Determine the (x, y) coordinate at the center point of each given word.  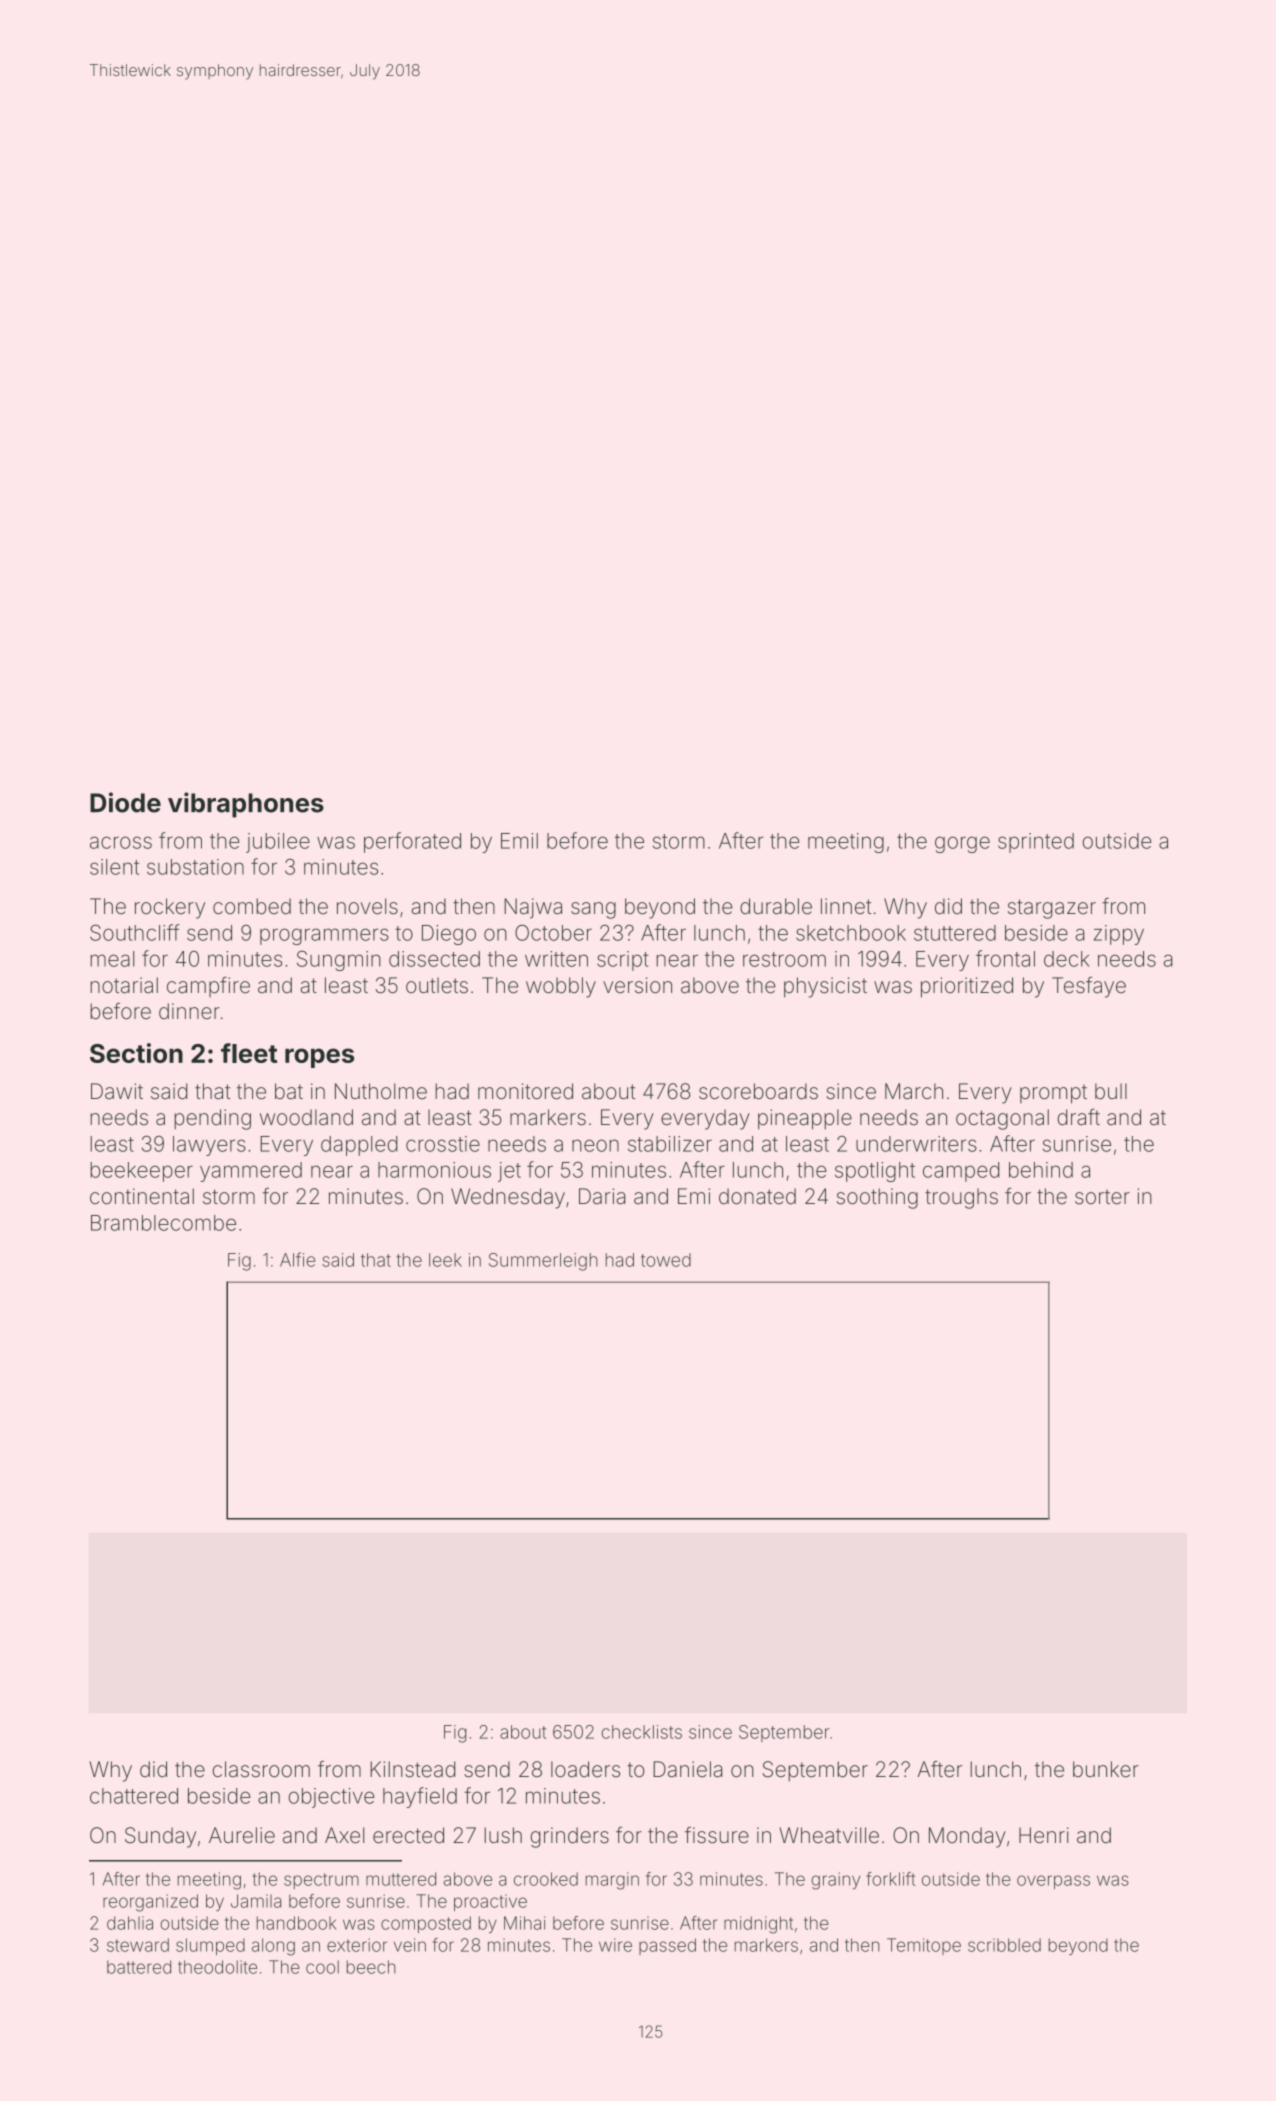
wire (615, 1945)
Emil (519, 841)
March (914, 1091)
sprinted (1036, 843)
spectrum (321, 1881)
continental (142, 1196)
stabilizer (670, 1144)
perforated (412, 842)
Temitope (924, 1946)
